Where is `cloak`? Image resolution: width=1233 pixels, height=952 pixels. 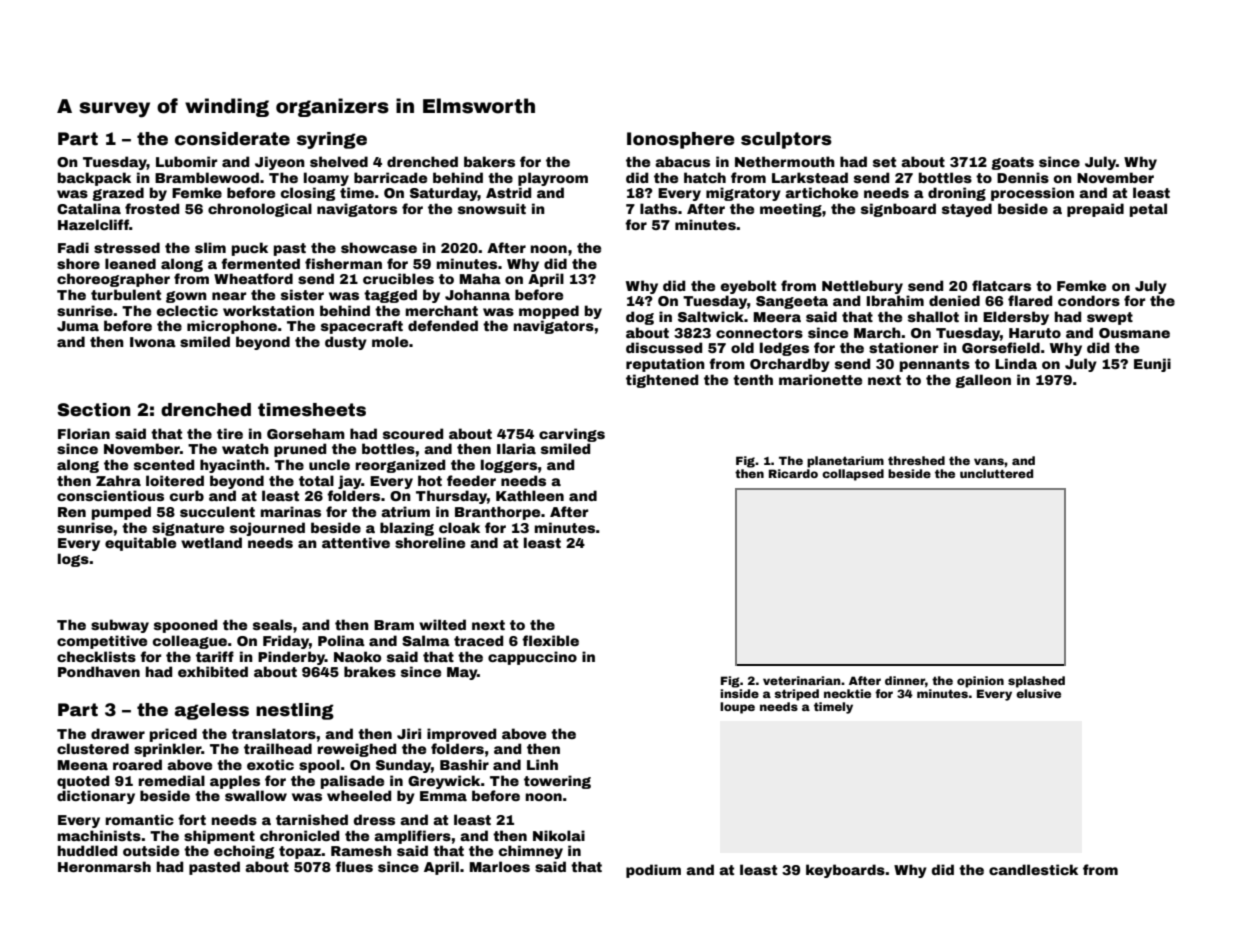
cloak is located at coordinates (459, 527).
